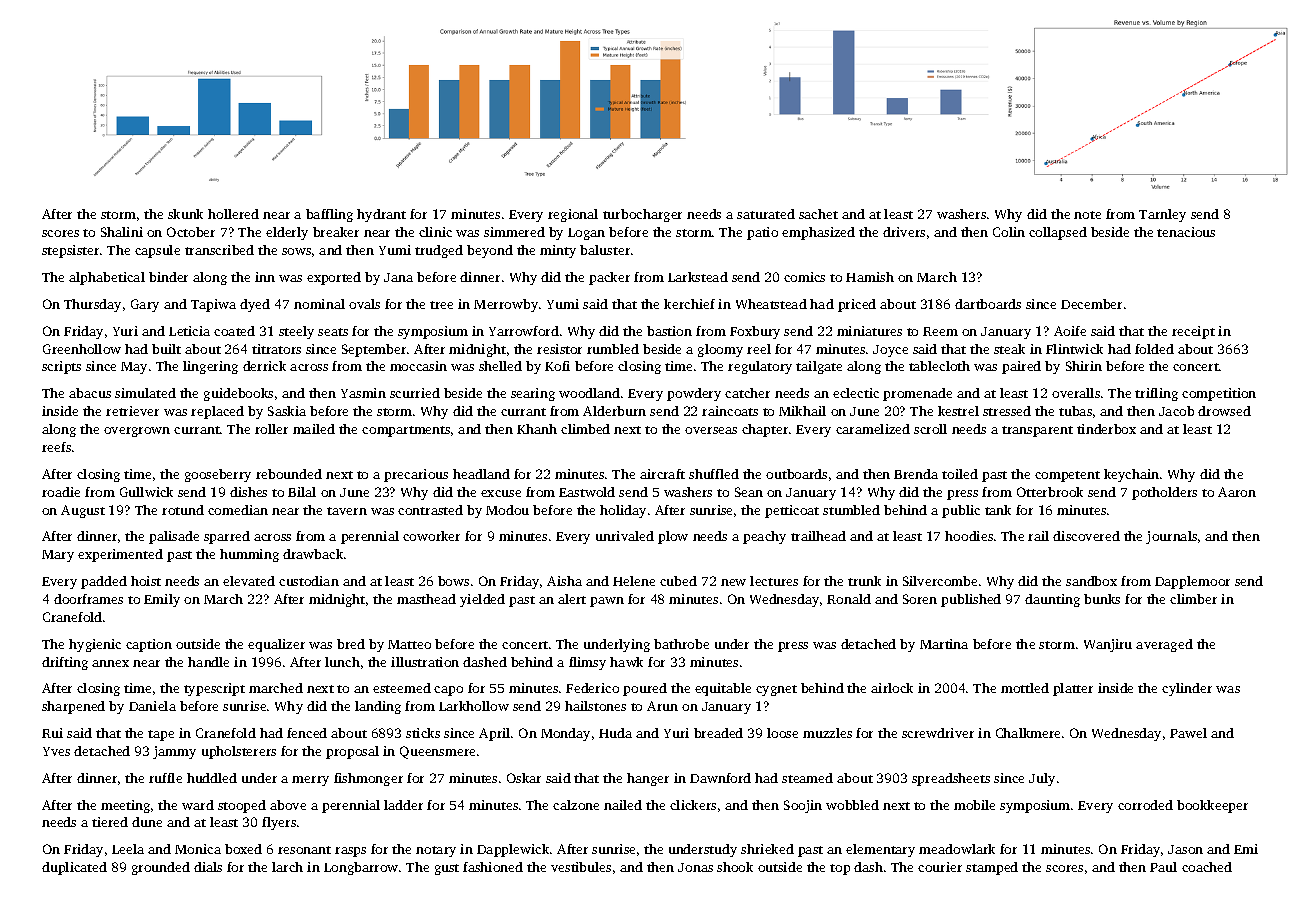  I want to click on bookkeeper, so click(1212, 806).
